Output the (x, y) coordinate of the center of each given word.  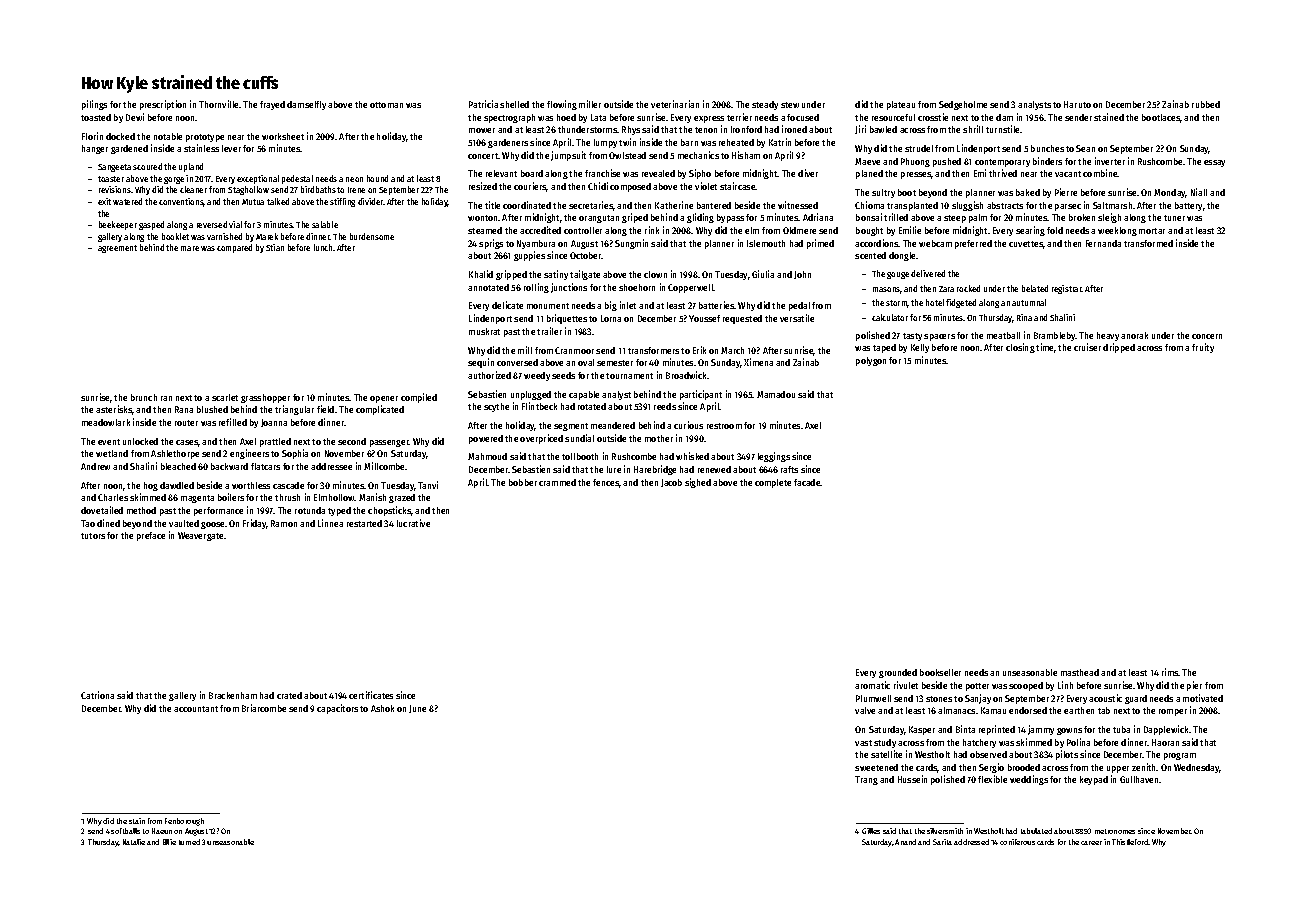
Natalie (134, 842)
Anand (905, 842)
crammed (557, 482)
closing (1020, 348)
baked (1028, 192)
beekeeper (118, 225)
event (109, 442)
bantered (714, 205)
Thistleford (1130, 842)
